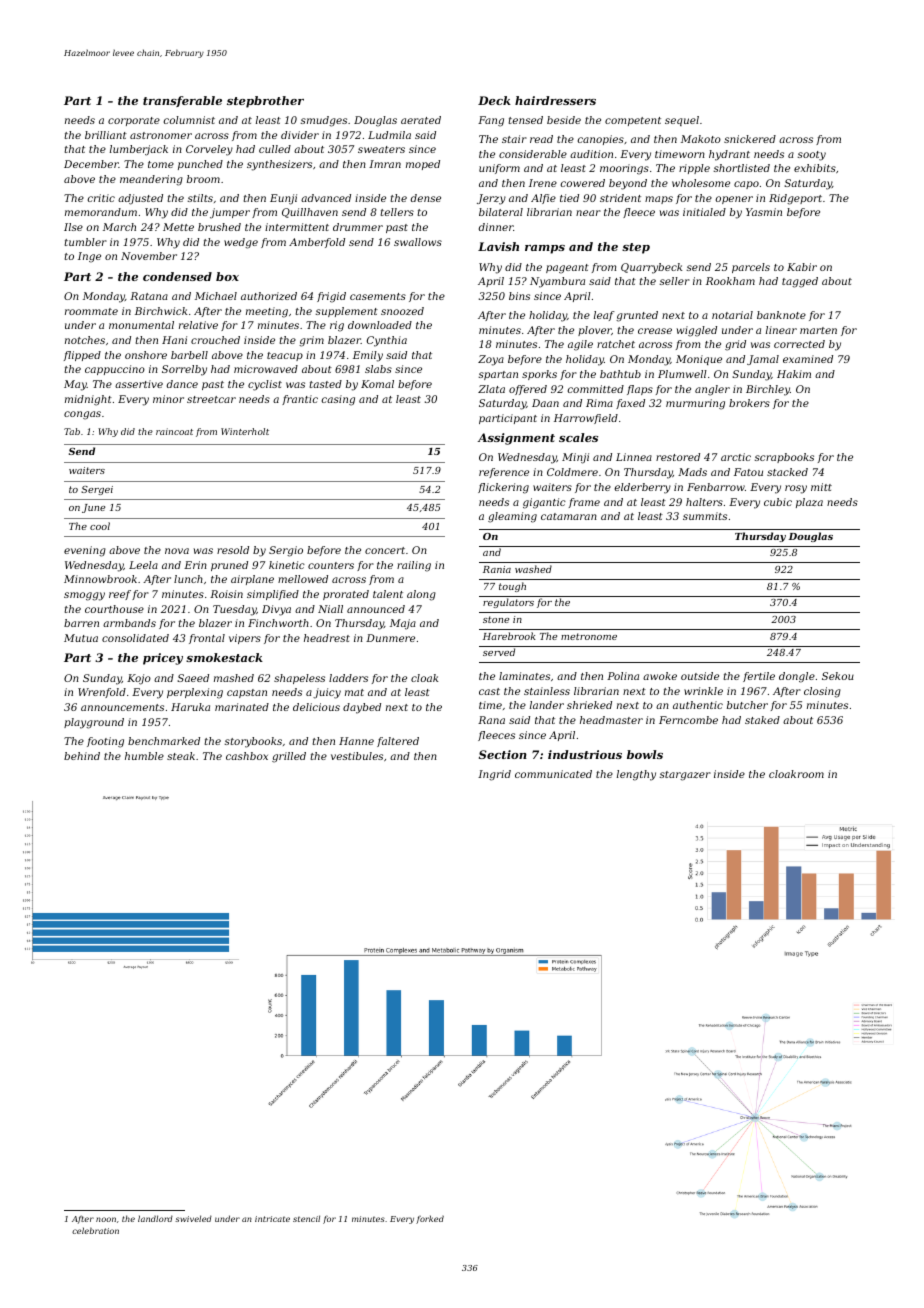  I want to click on plaza, so click(809, 503).
